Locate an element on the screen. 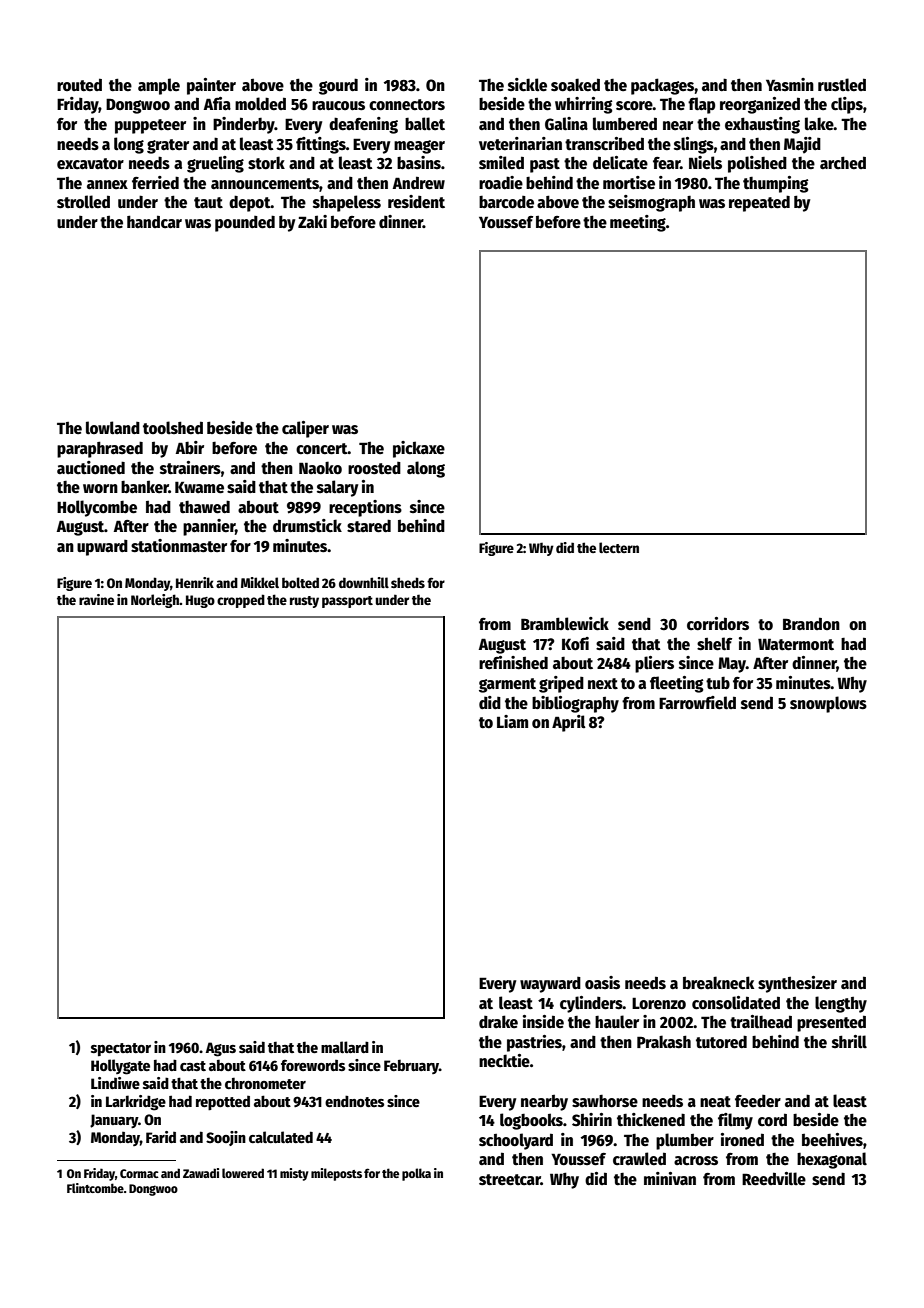 The image size is (924, 1308). gourd is located at coordinates (338, 86).
